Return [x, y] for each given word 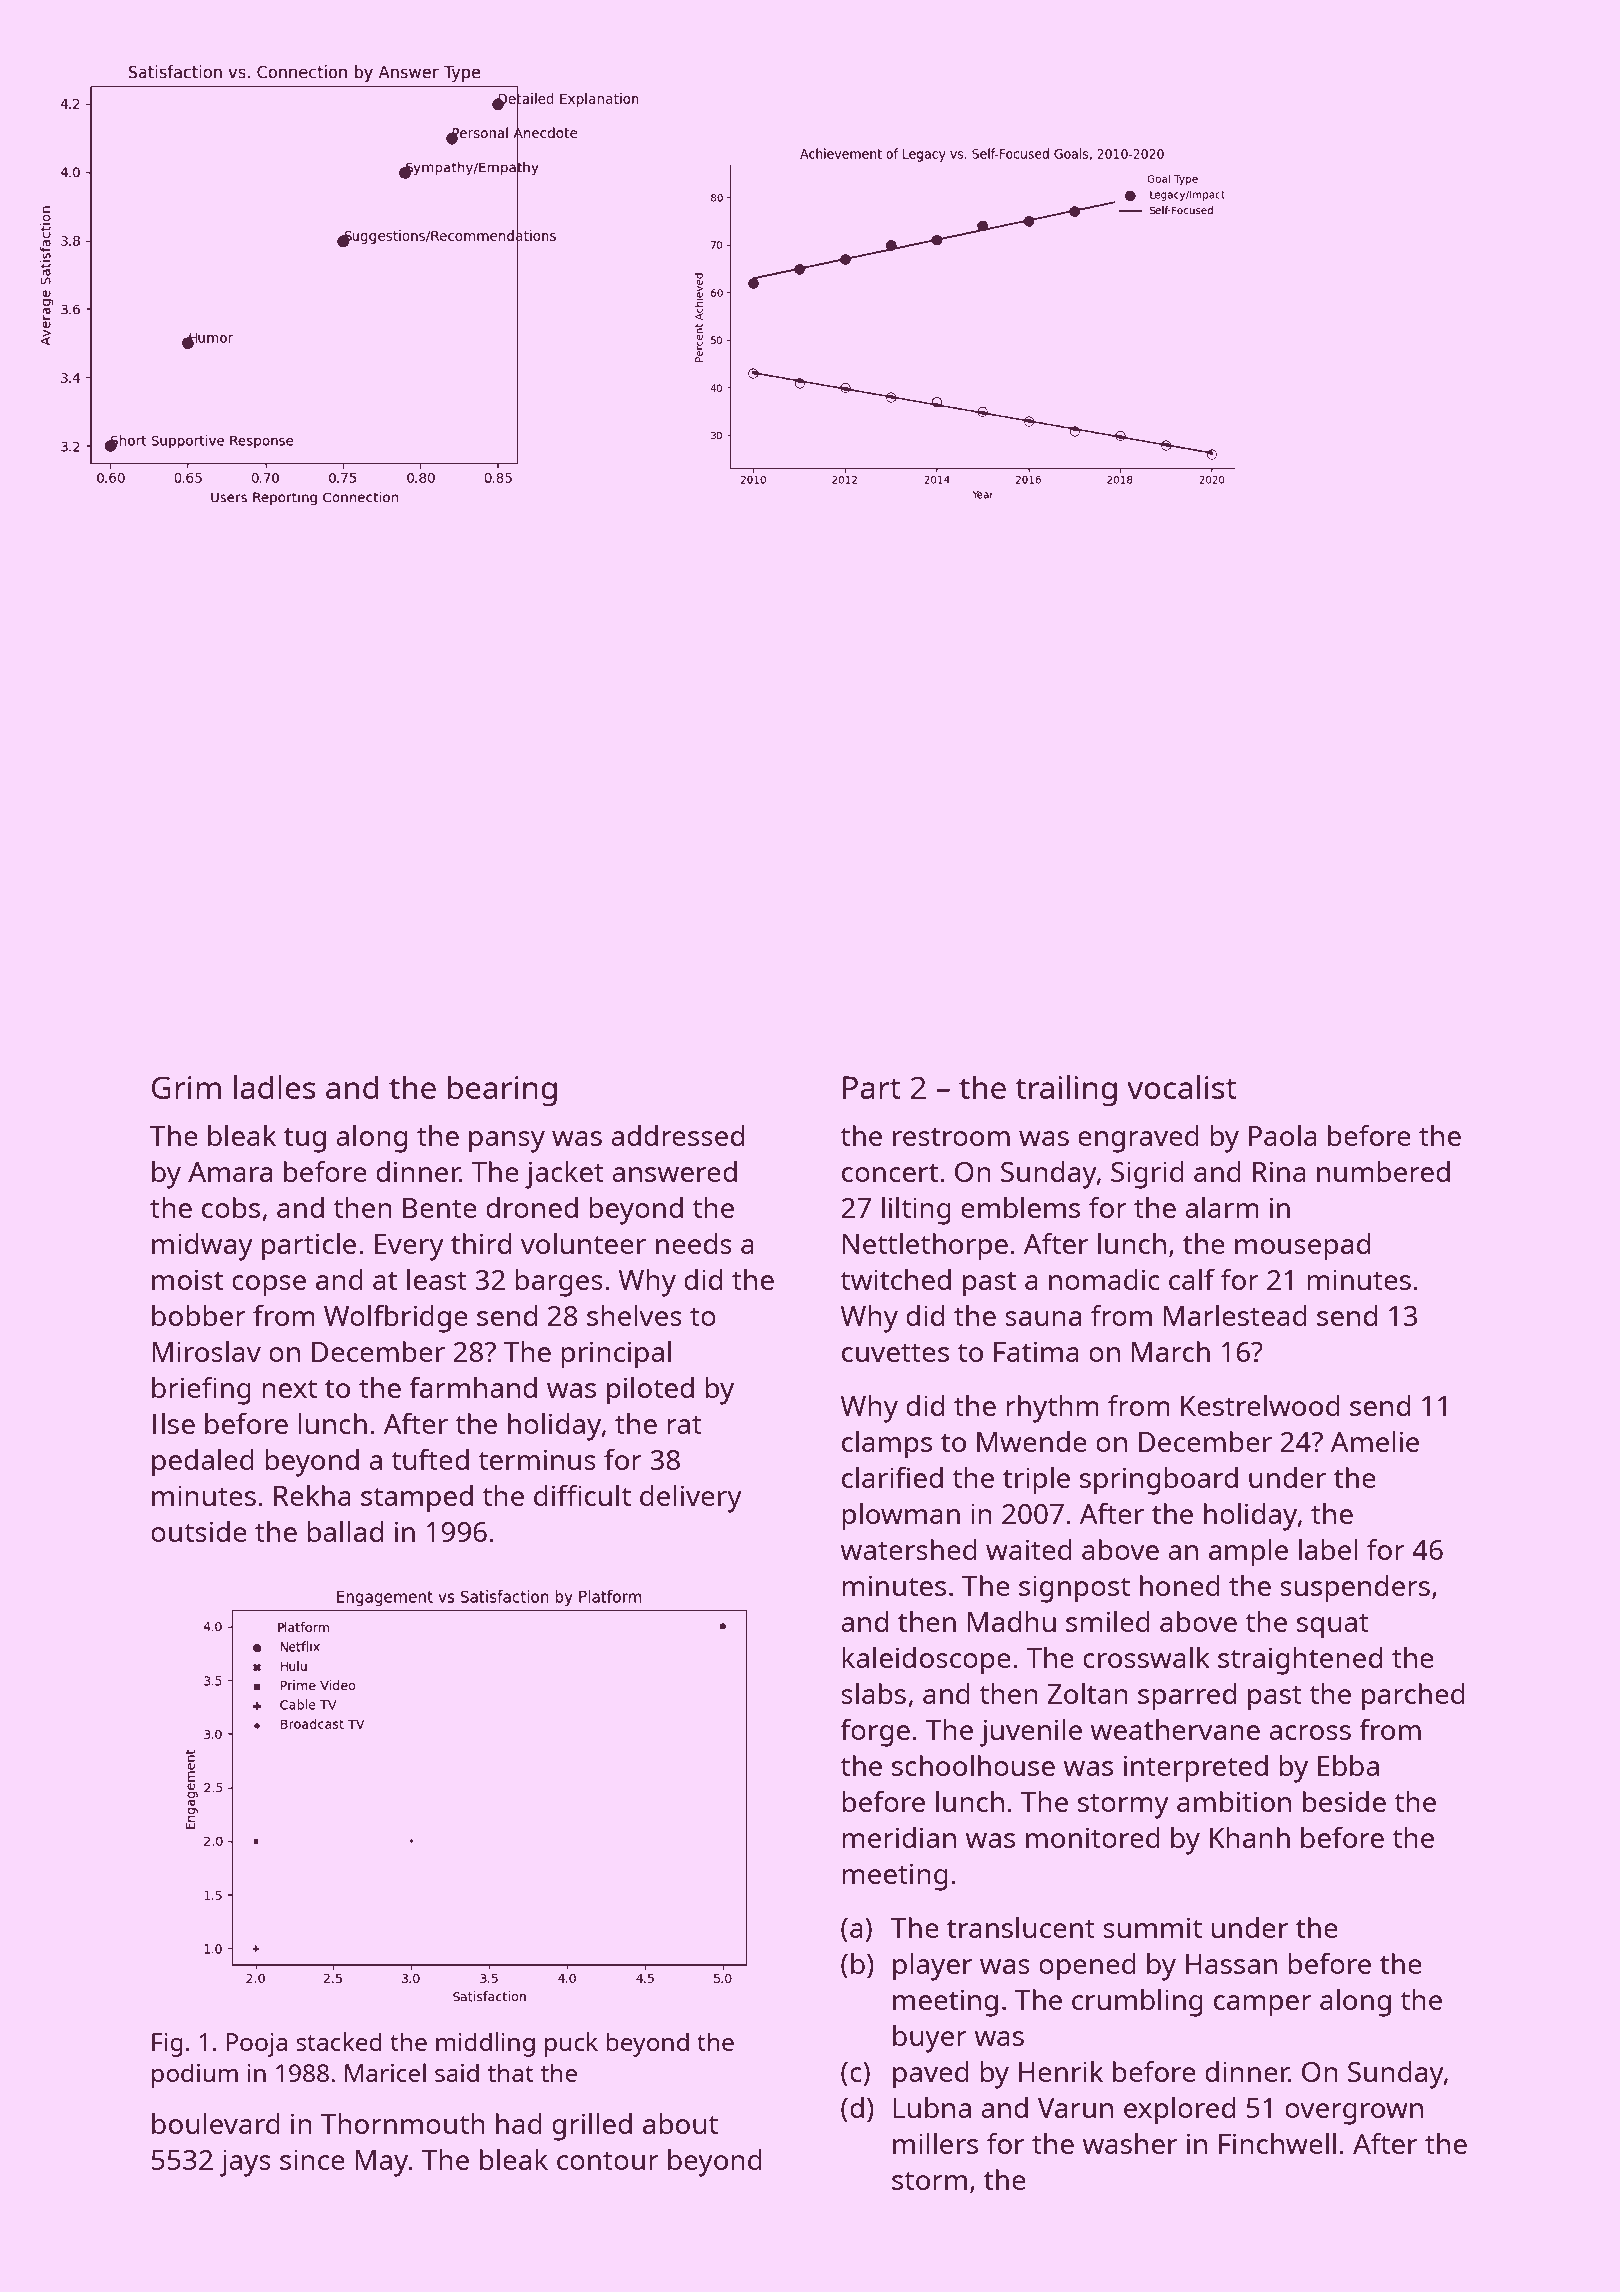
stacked [339, 2041]
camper [1263, 2006]
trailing [1066, 1091]
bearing [502, 1091]
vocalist [1182, 1087]
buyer [930, 2039]
